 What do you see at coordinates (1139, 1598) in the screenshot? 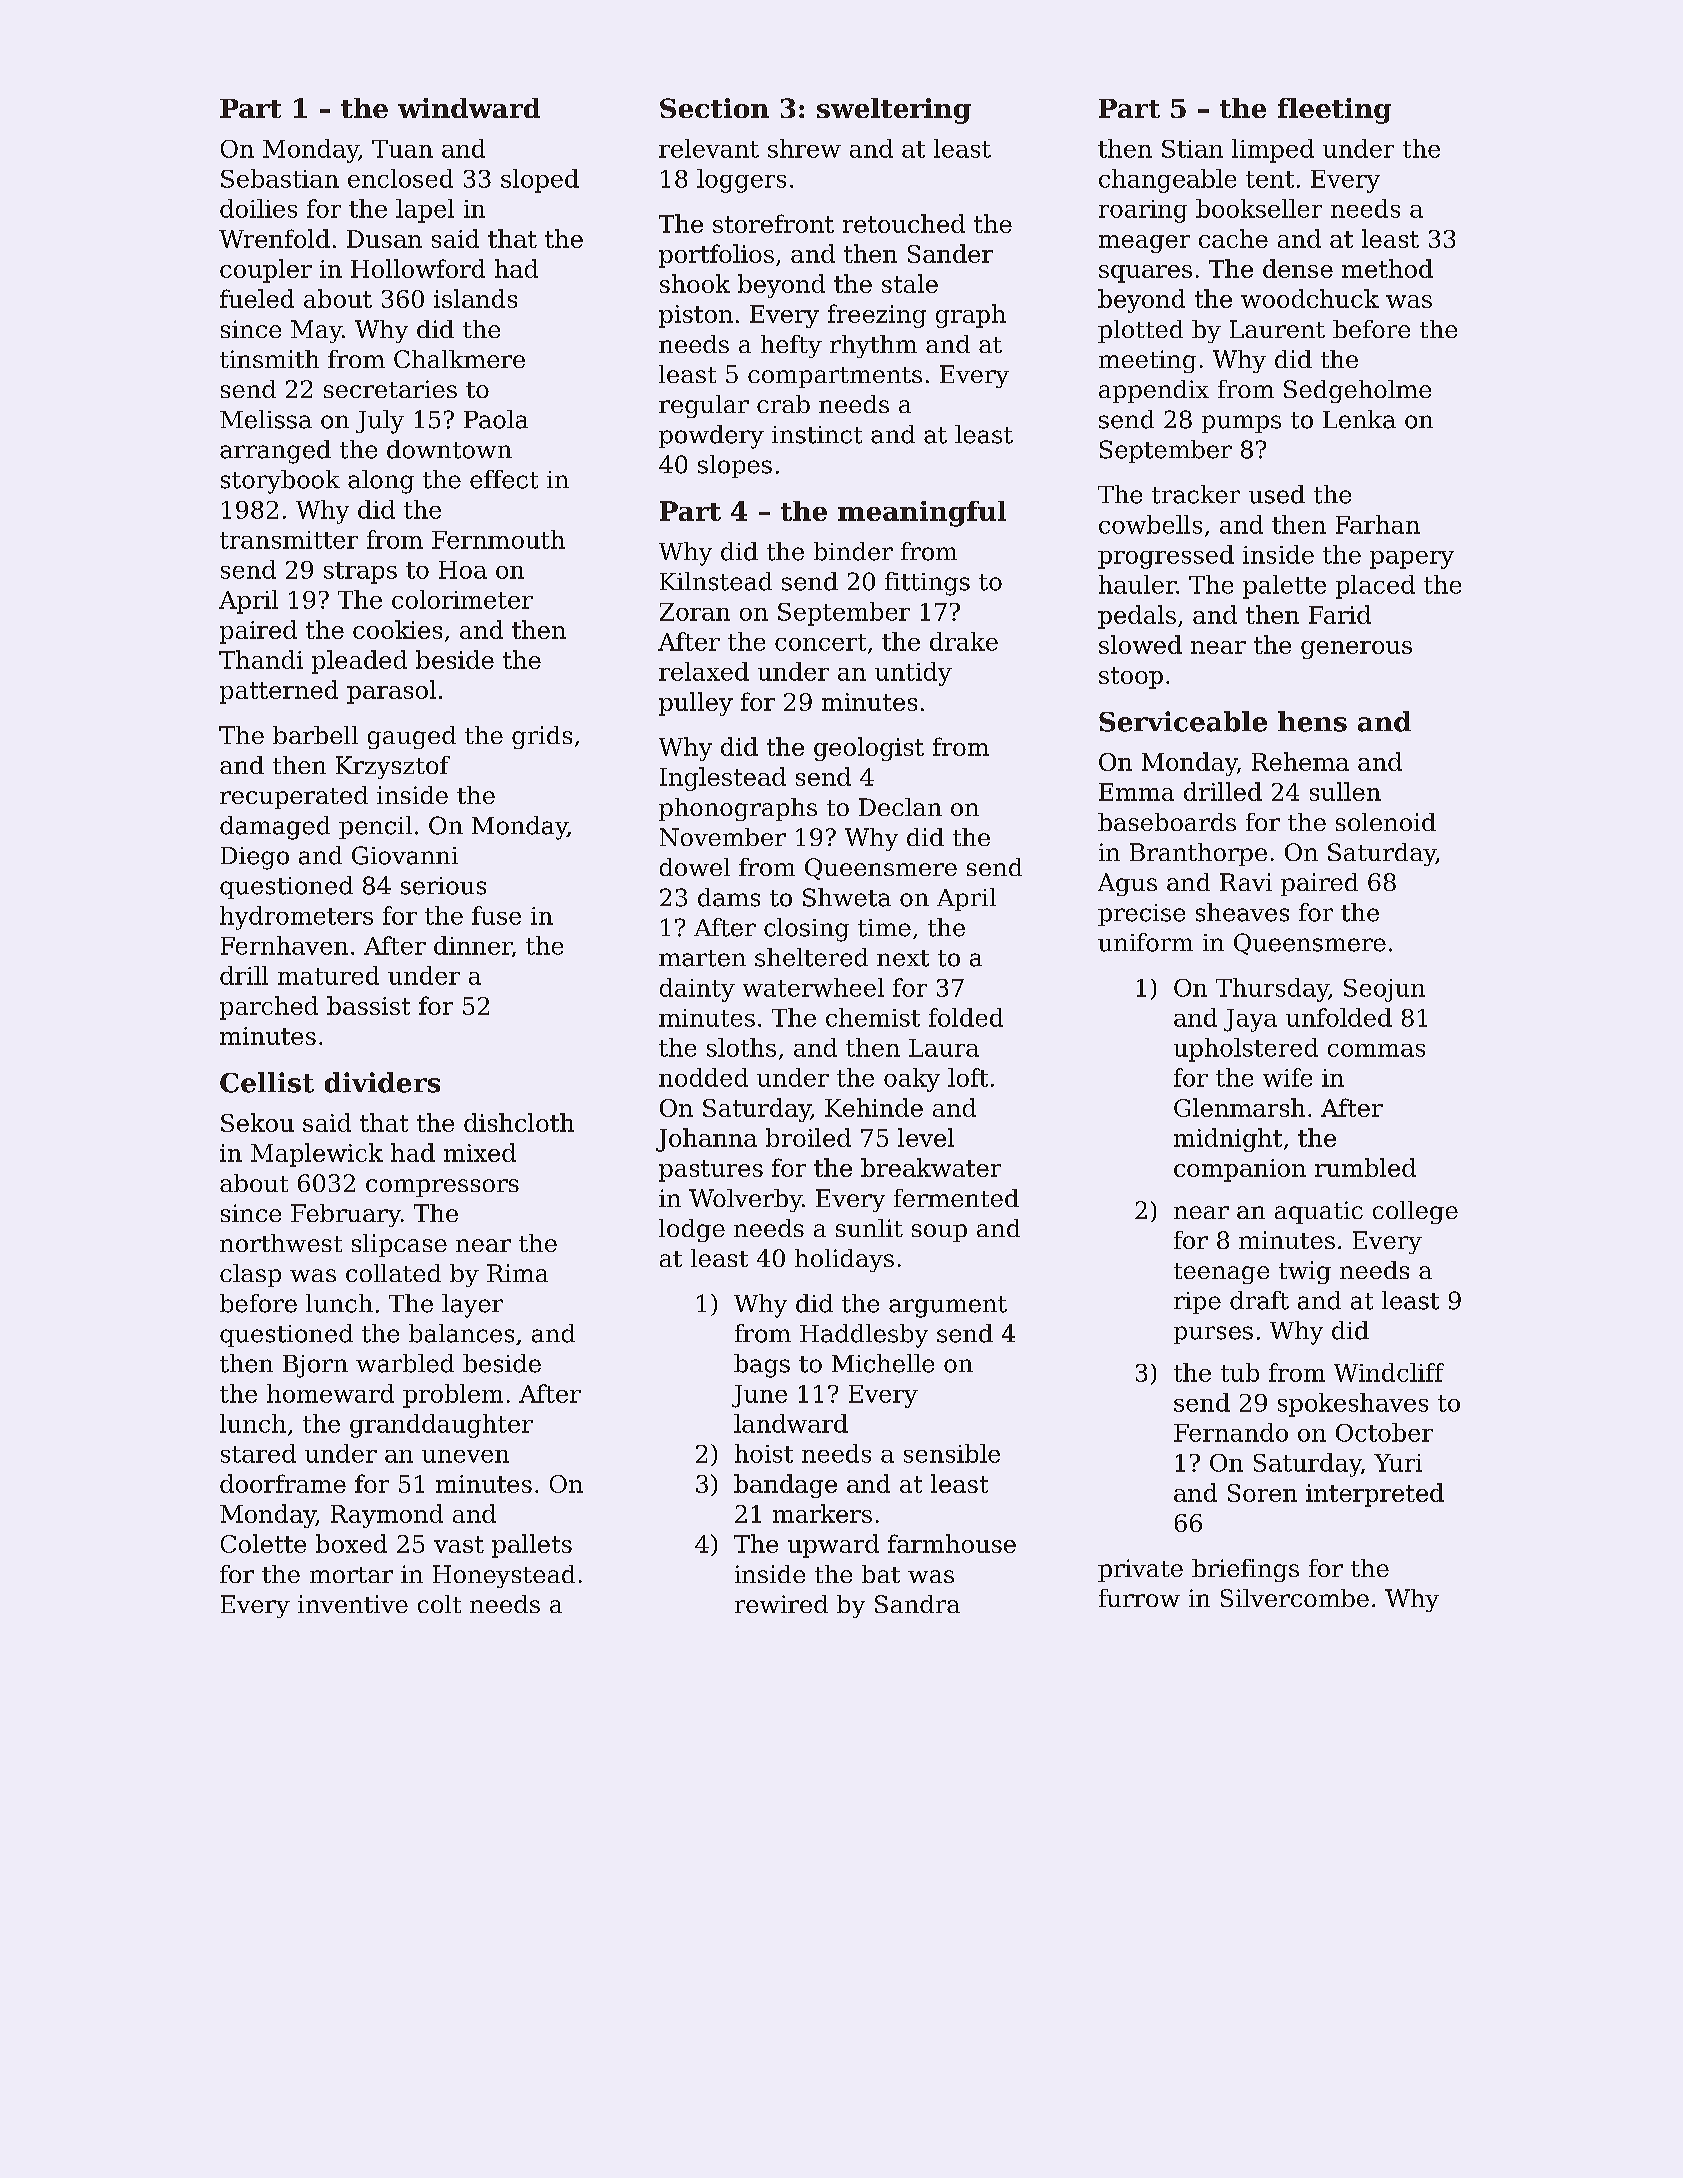
I see `furrow` at bounding box center [1139, 1598].
